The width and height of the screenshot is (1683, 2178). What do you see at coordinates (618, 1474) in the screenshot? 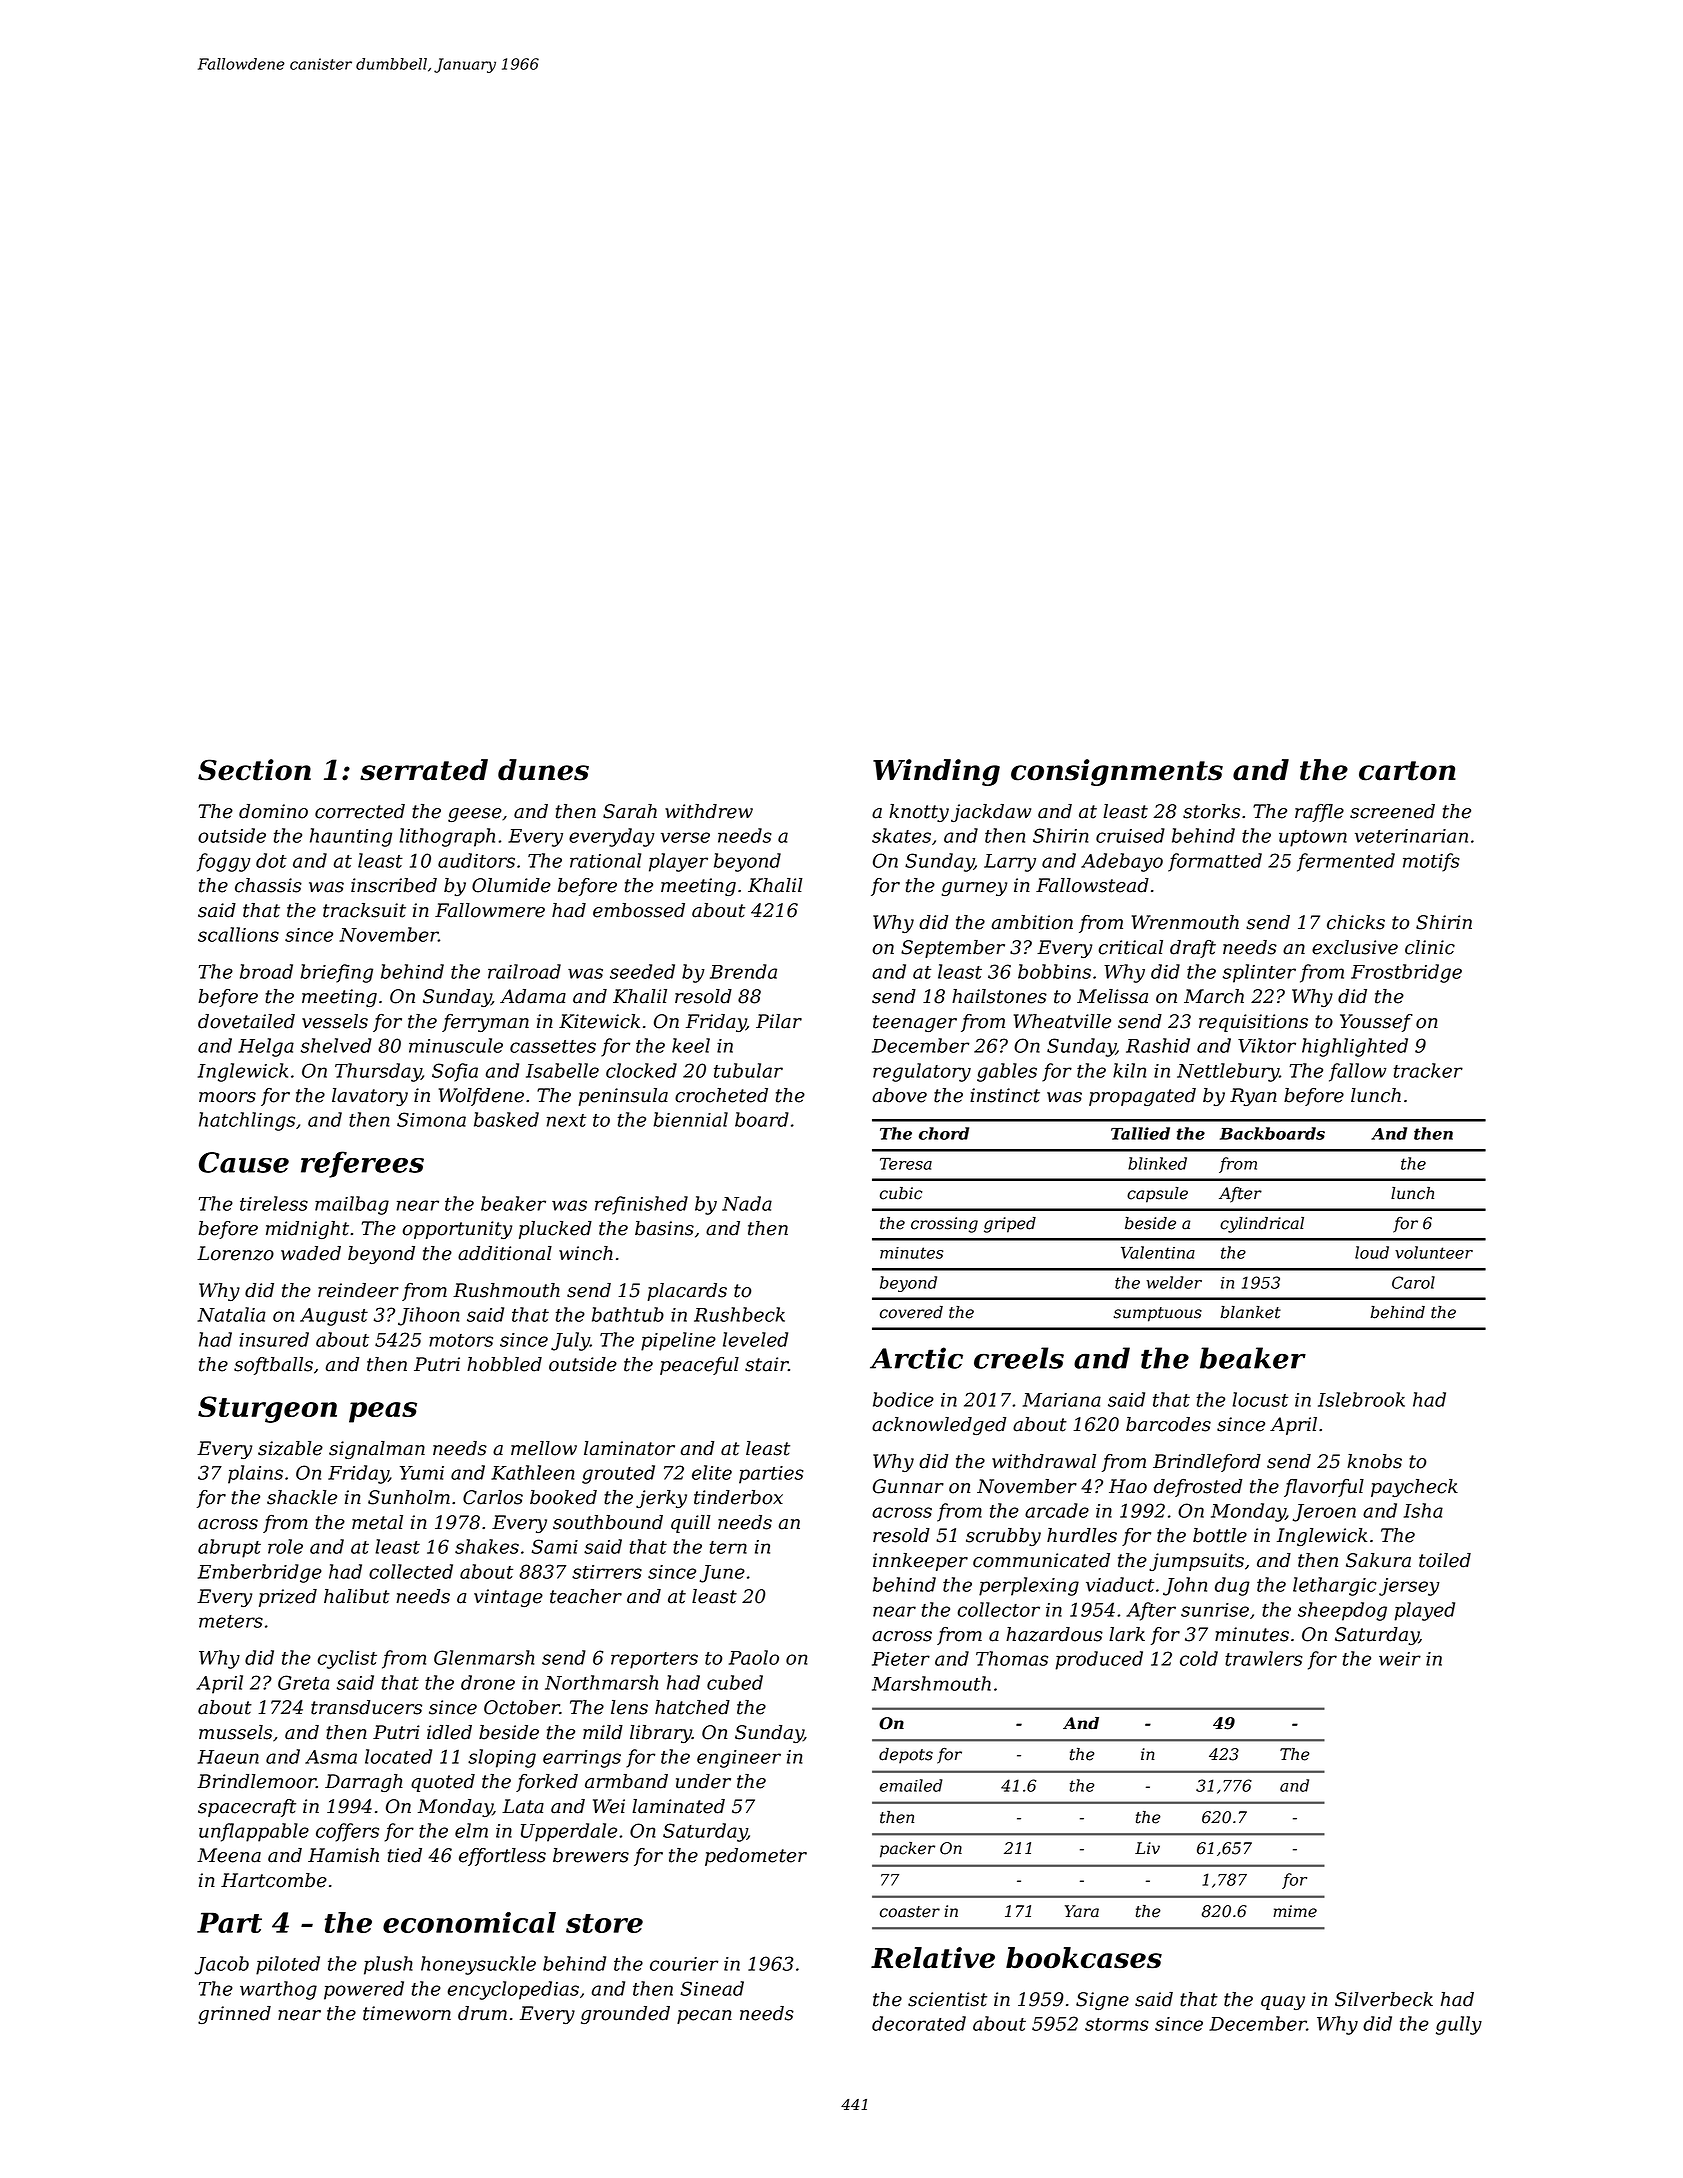
I see `grouted` at bounding box center [618, 1474].
